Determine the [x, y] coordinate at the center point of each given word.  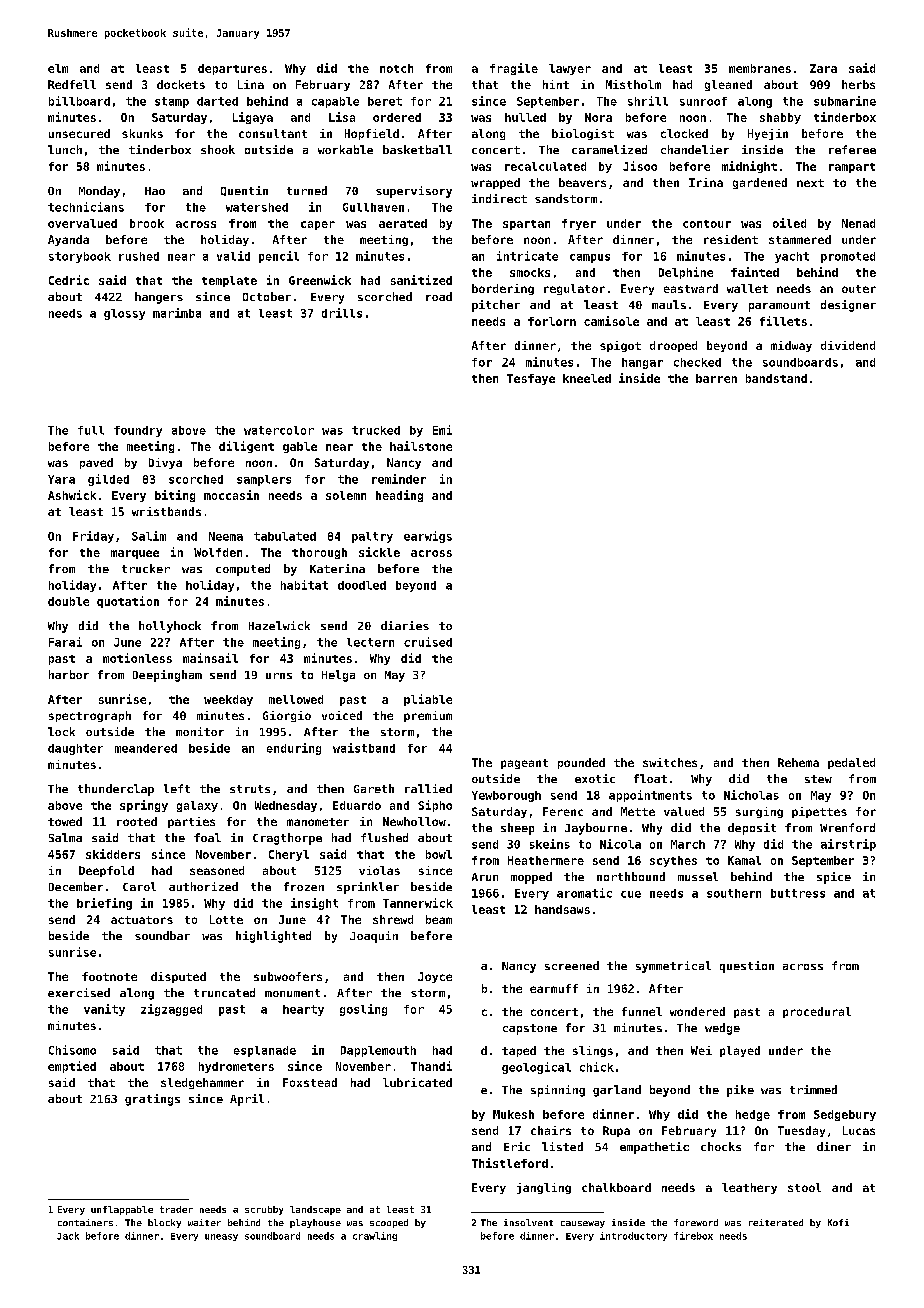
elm [58, 68]
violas [379, 870]
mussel [698, 876]
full [91, 430]
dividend [848, 345]
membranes [760, 68]
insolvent [528, 1222]
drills [342, 313]
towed [65, 821]
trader [176, 1209]
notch [396, 68]
